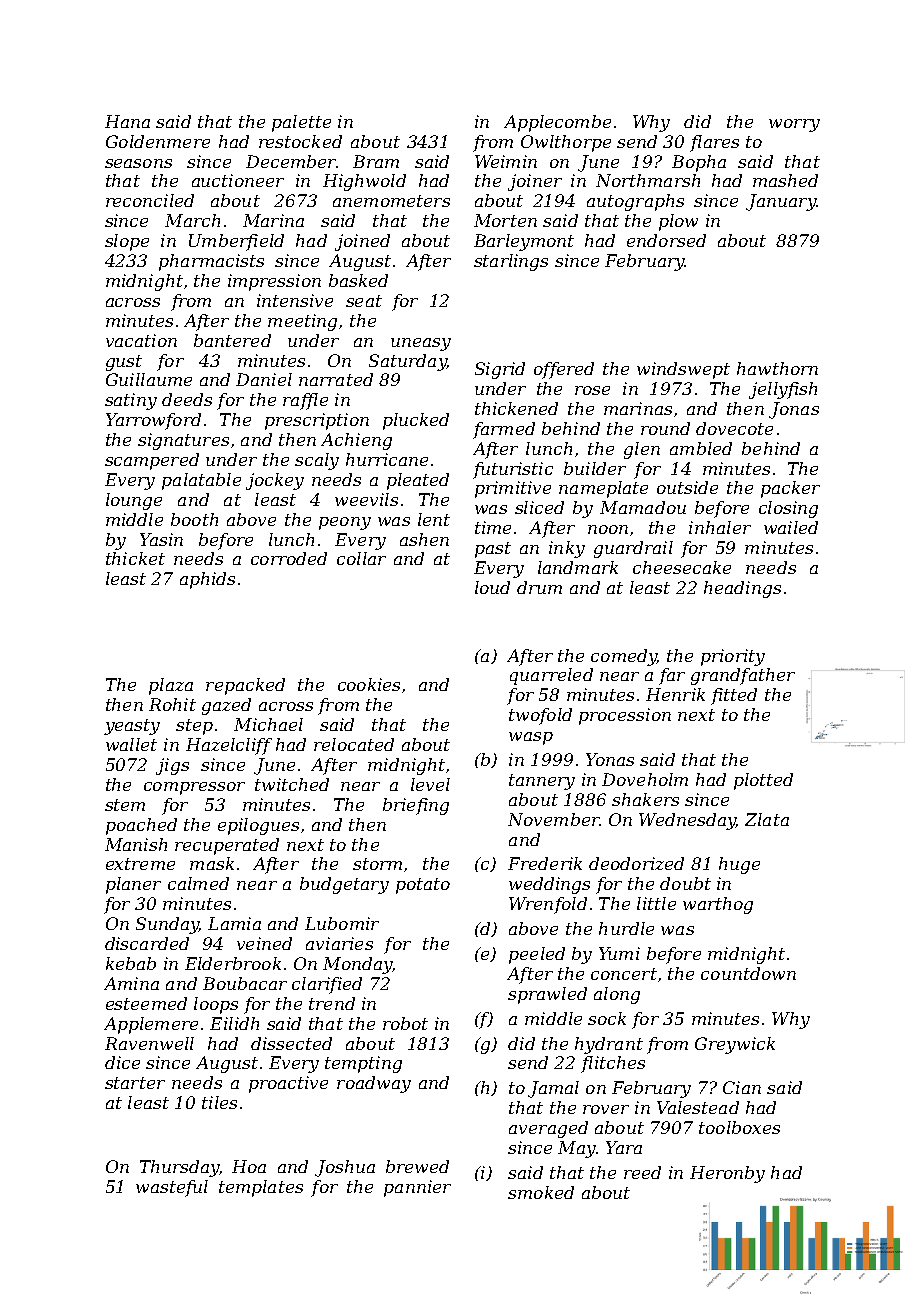  What do you see at coordinates (127, 121) in the document?
I see `Hana` at bounding box center [127, 121].
